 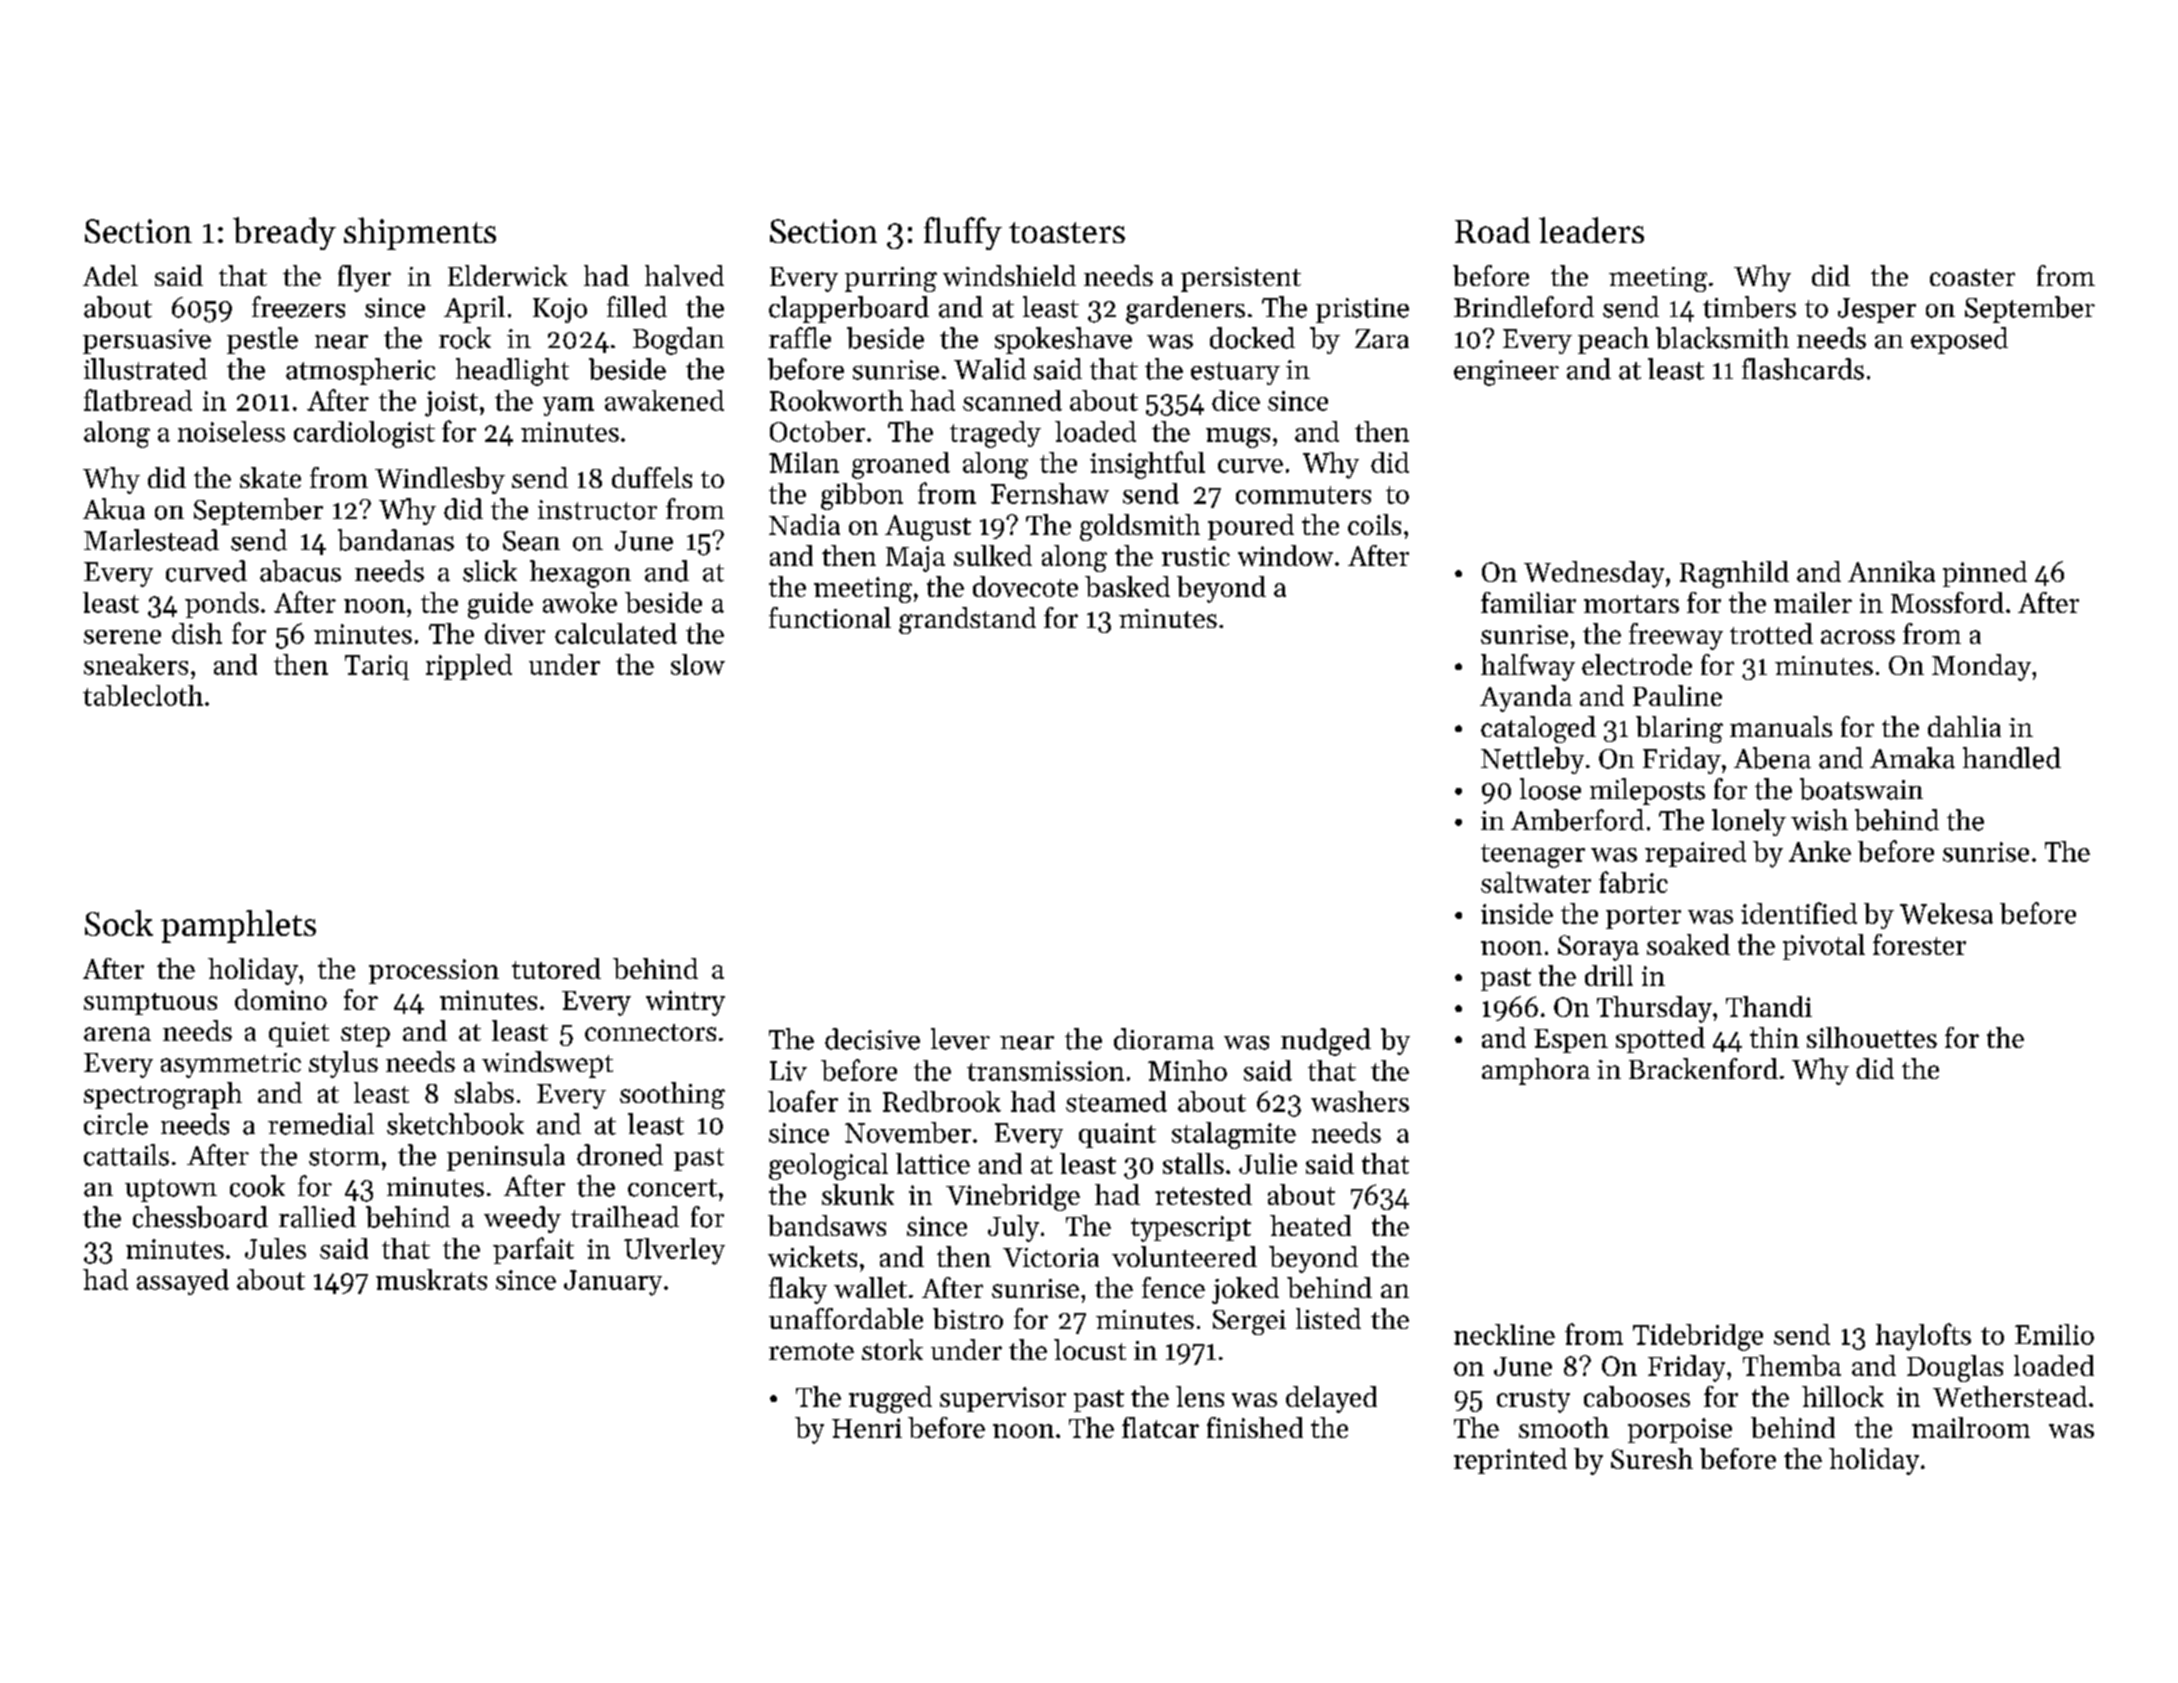 What do you see at coordinates (284, 233) in the screenshot?
I see `bready` at bounding box center [284, 233].
